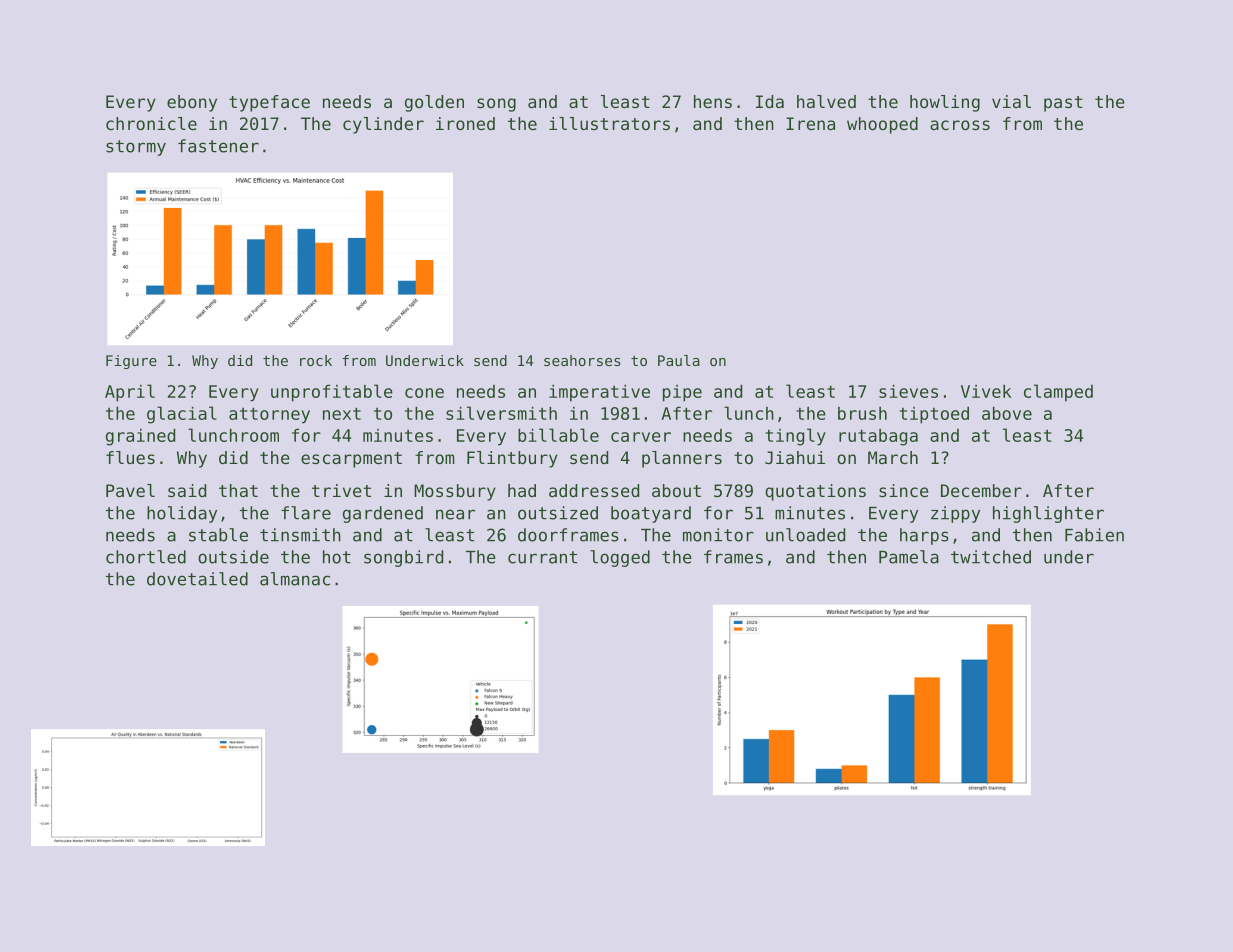  What do you see at coordinates (197, 579) in the document?
I see `dovetailed` at bounding box center [197, 579].
